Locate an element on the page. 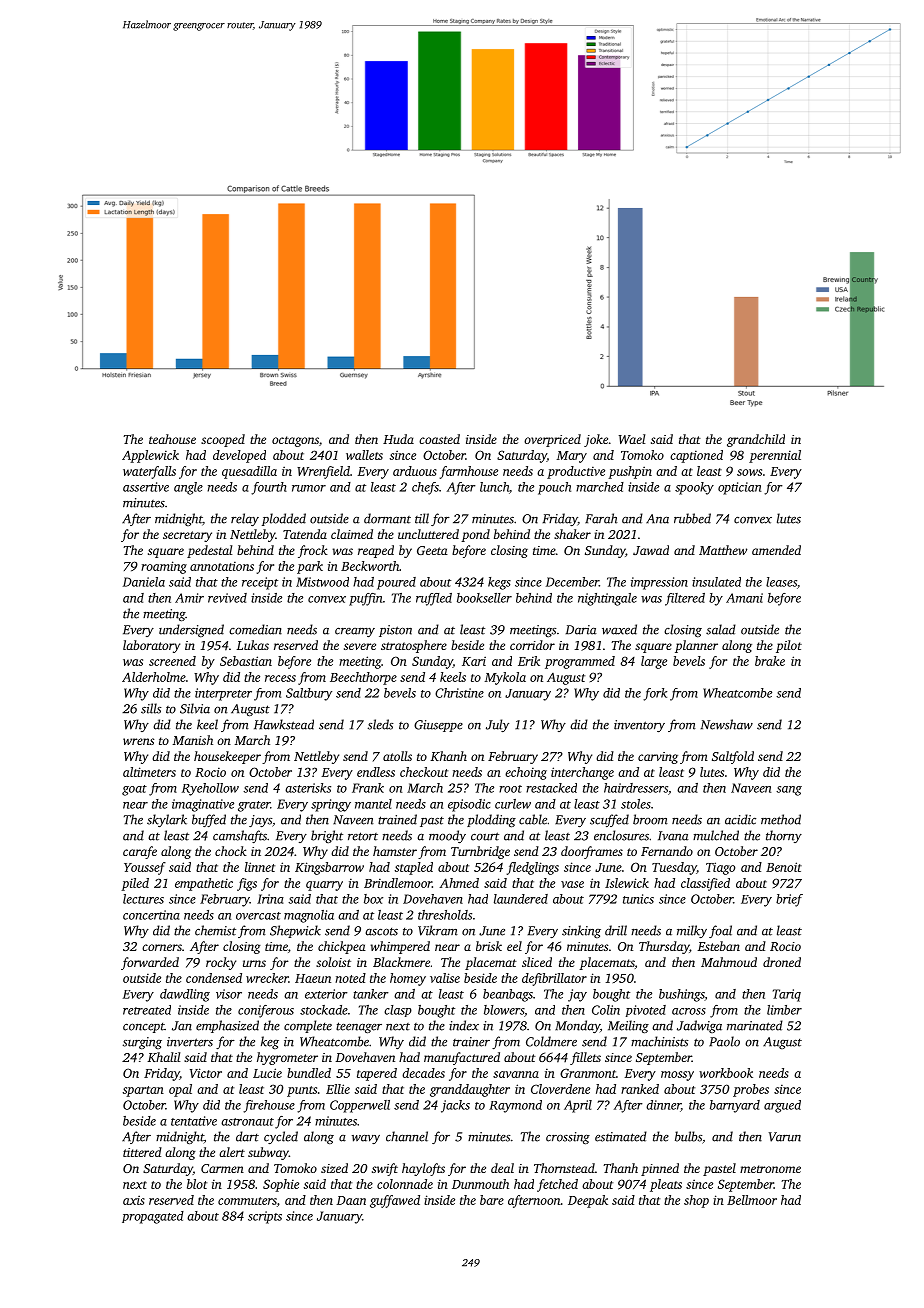  rubbed is located at coordinates (692, 518).
